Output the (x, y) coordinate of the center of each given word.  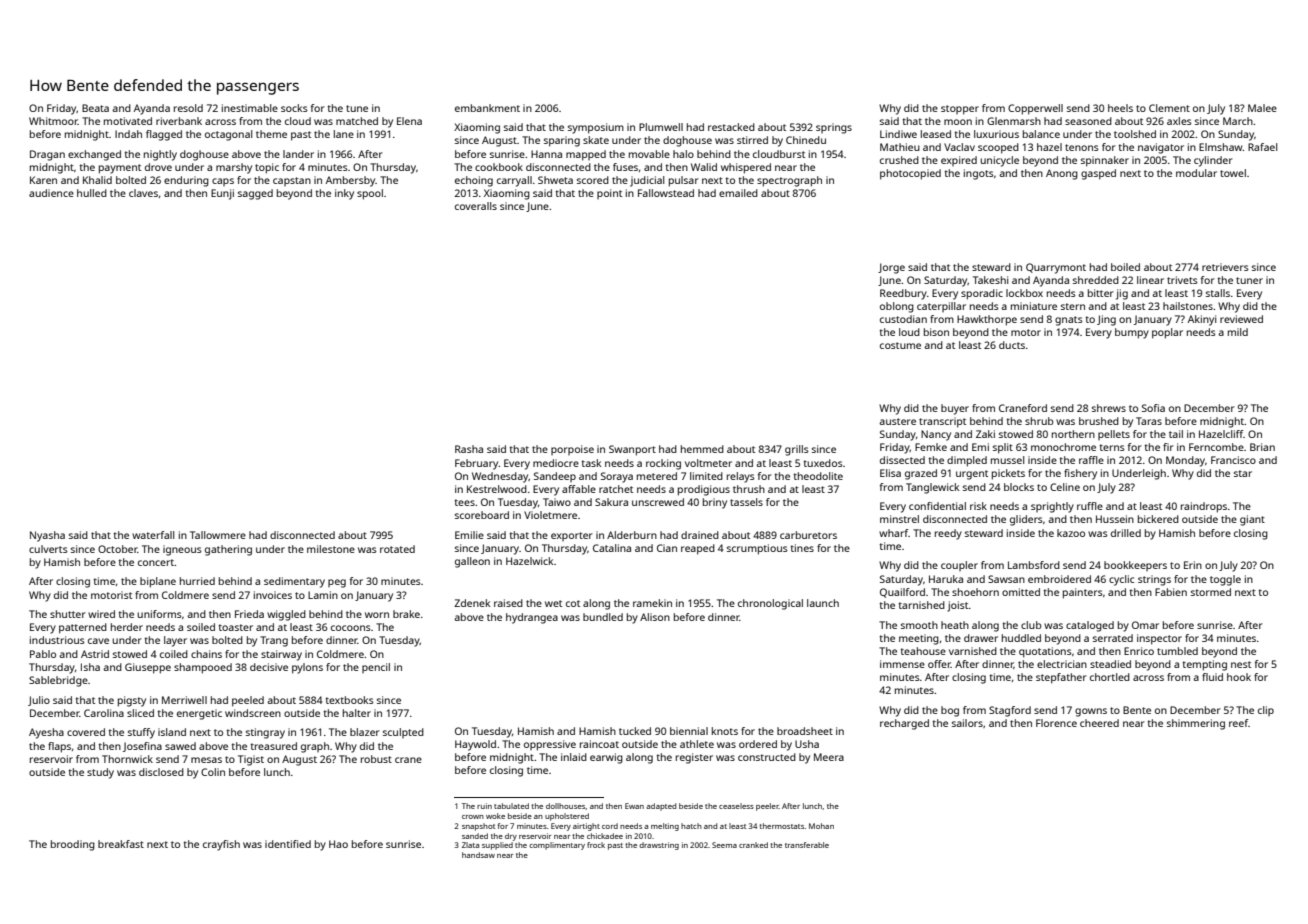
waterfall (153, 535)
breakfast (121, 844)
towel (1233, 173)
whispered (746, 168)
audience (51, 193)
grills (797, 450)
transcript (942, 422)
